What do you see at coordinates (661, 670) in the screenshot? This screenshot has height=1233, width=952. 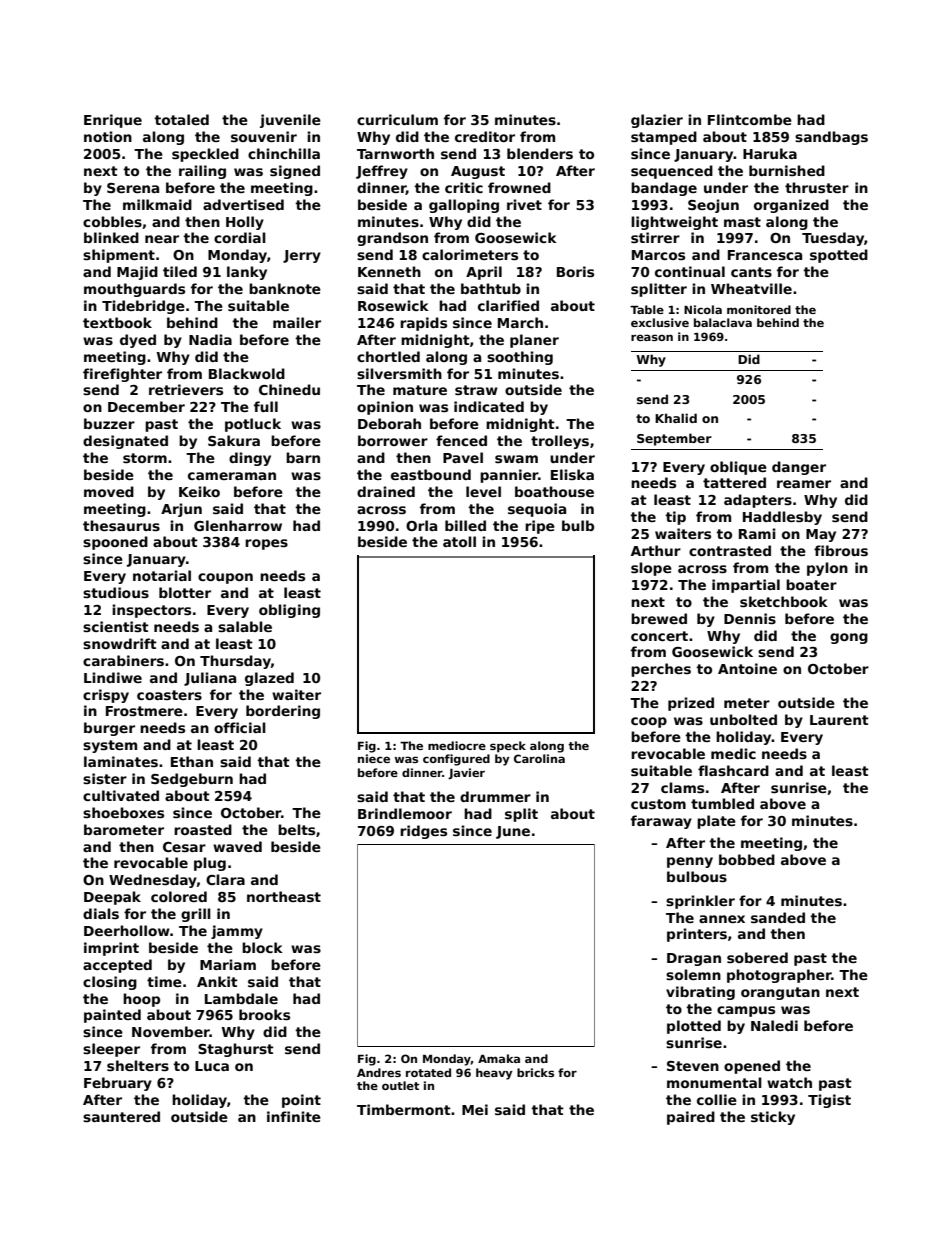 I see `perches` at bounding box center [661, 670].
